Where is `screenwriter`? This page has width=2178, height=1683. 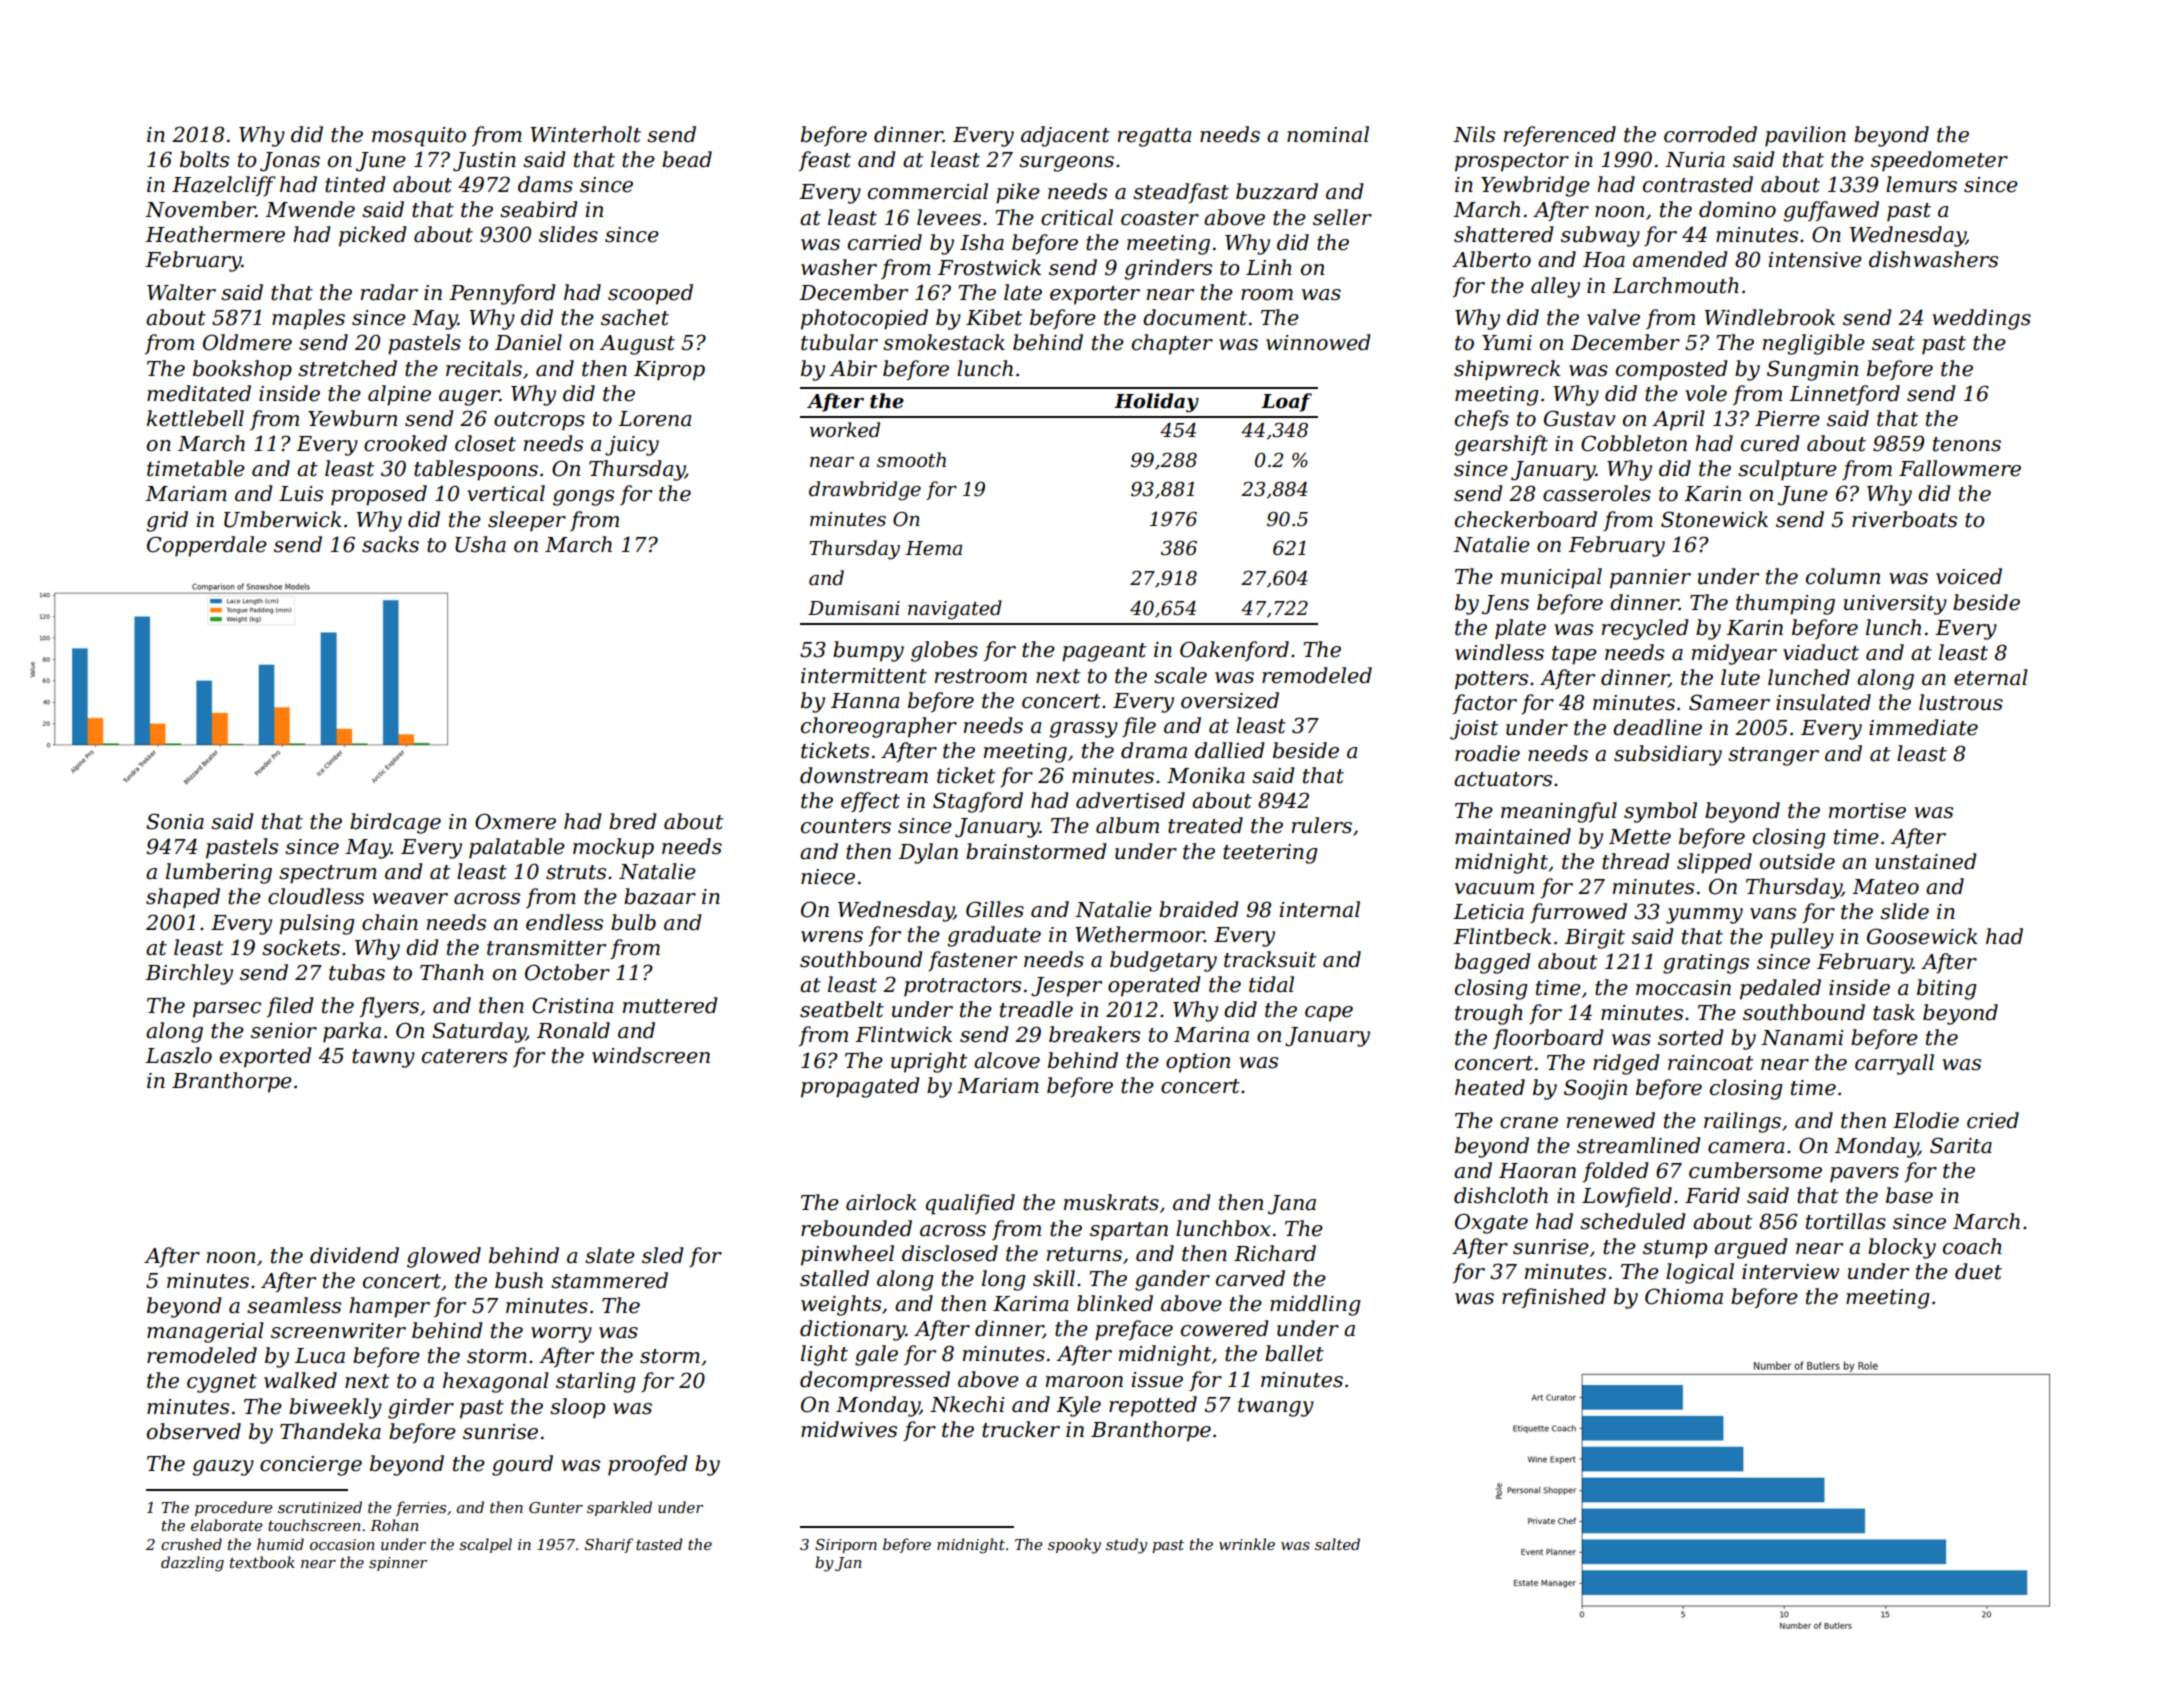
screenwriter is located at coordinates (338, 1331).
